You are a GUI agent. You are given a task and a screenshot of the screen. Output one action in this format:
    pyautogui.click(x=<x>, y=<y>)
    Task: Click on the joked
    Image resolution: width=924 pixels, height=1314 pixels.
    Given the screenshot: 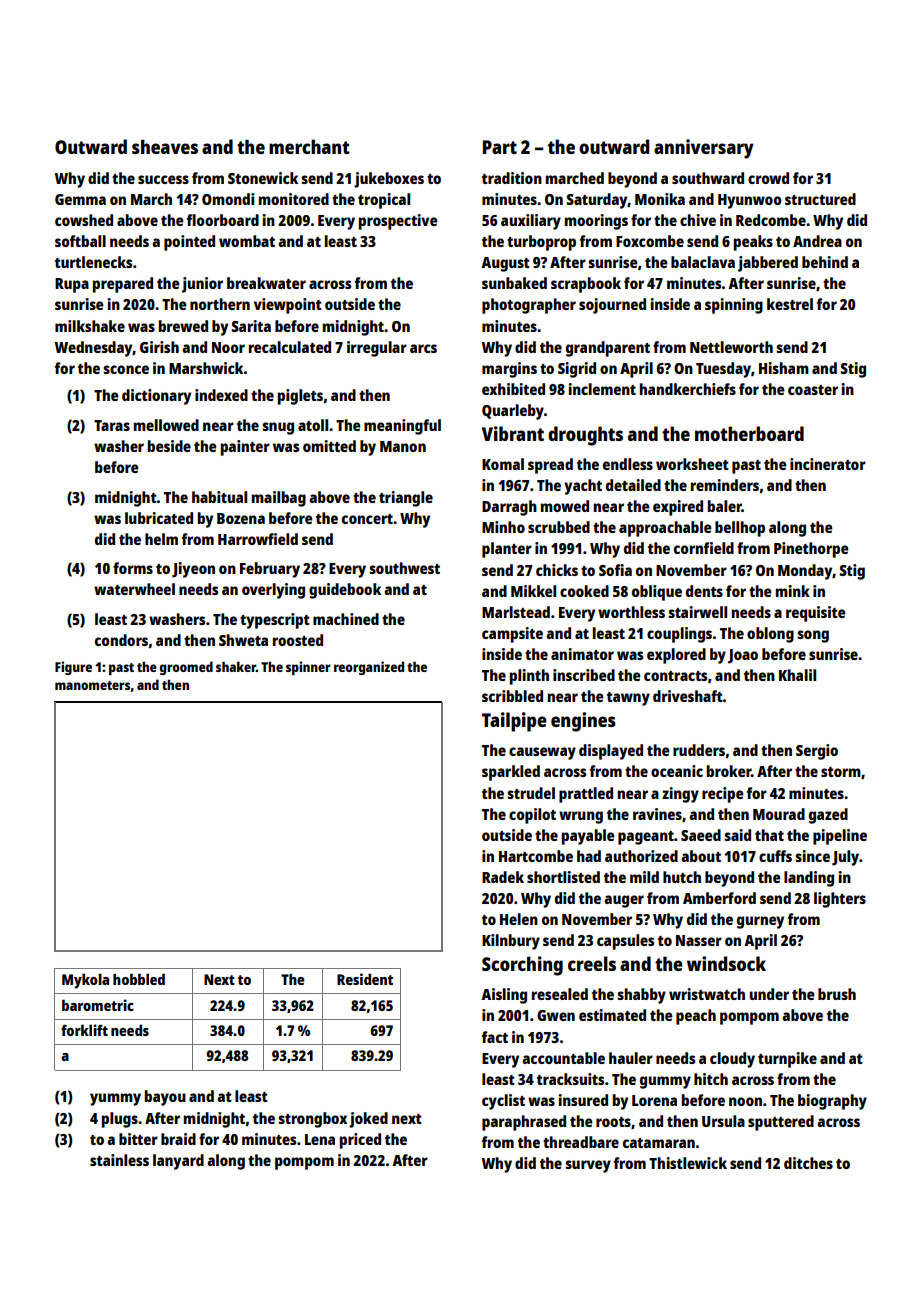 What is the action you would take?
    pyautogui.click(x=368, y=1120)
